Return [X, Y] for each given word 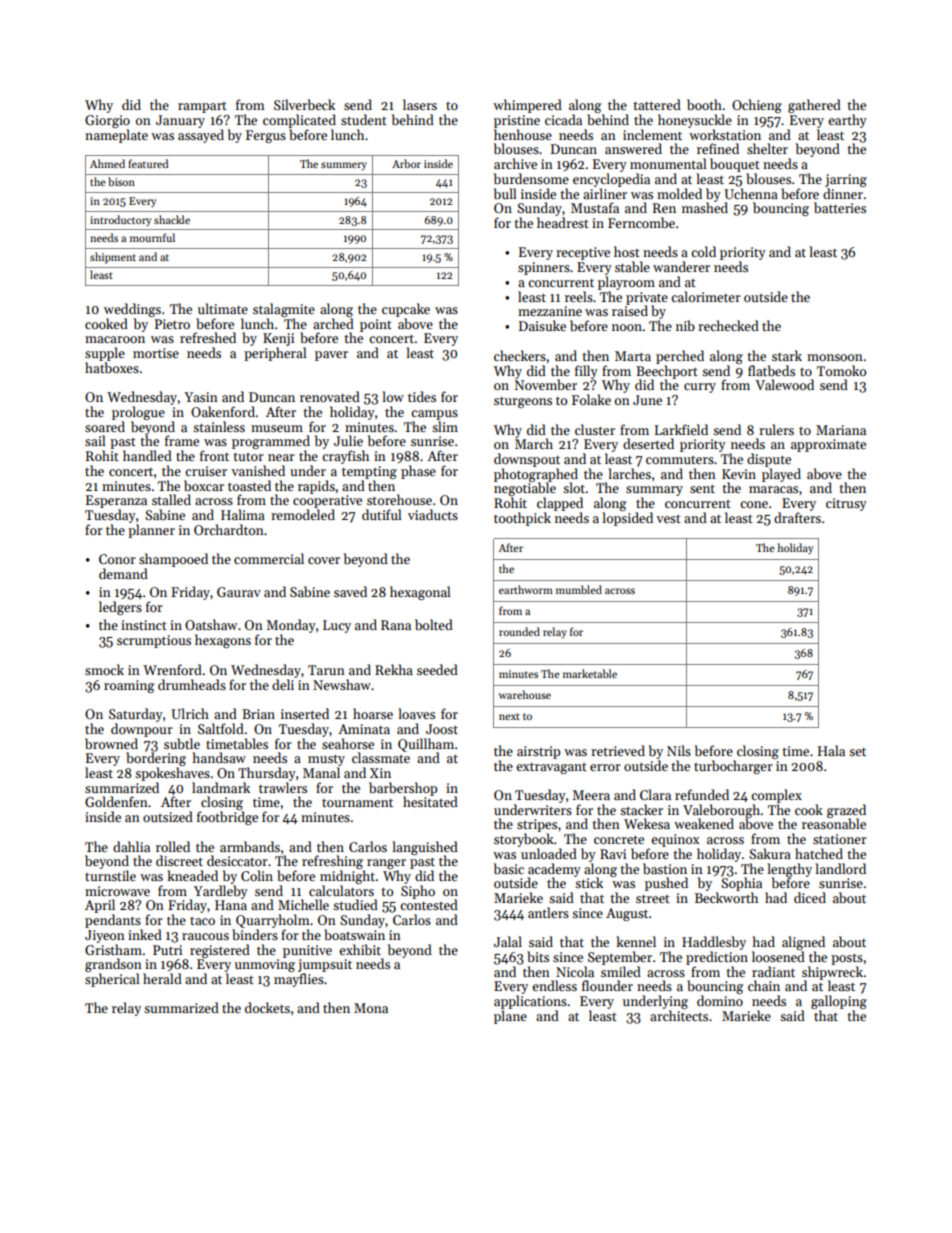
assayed [201, 136]
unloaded [549, 853]
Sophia [741, 884]
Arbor [406, 163]
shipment [113, 258]
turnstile [110, 875]
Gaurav [239, 592]
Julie [348, 440]
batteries [840, 207]
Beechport [667, 372]
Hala [831, 750]
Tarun [326, 670]
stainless [219, 426]
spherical [112, 980]
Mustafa [595, 207]
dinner [843, 193]
